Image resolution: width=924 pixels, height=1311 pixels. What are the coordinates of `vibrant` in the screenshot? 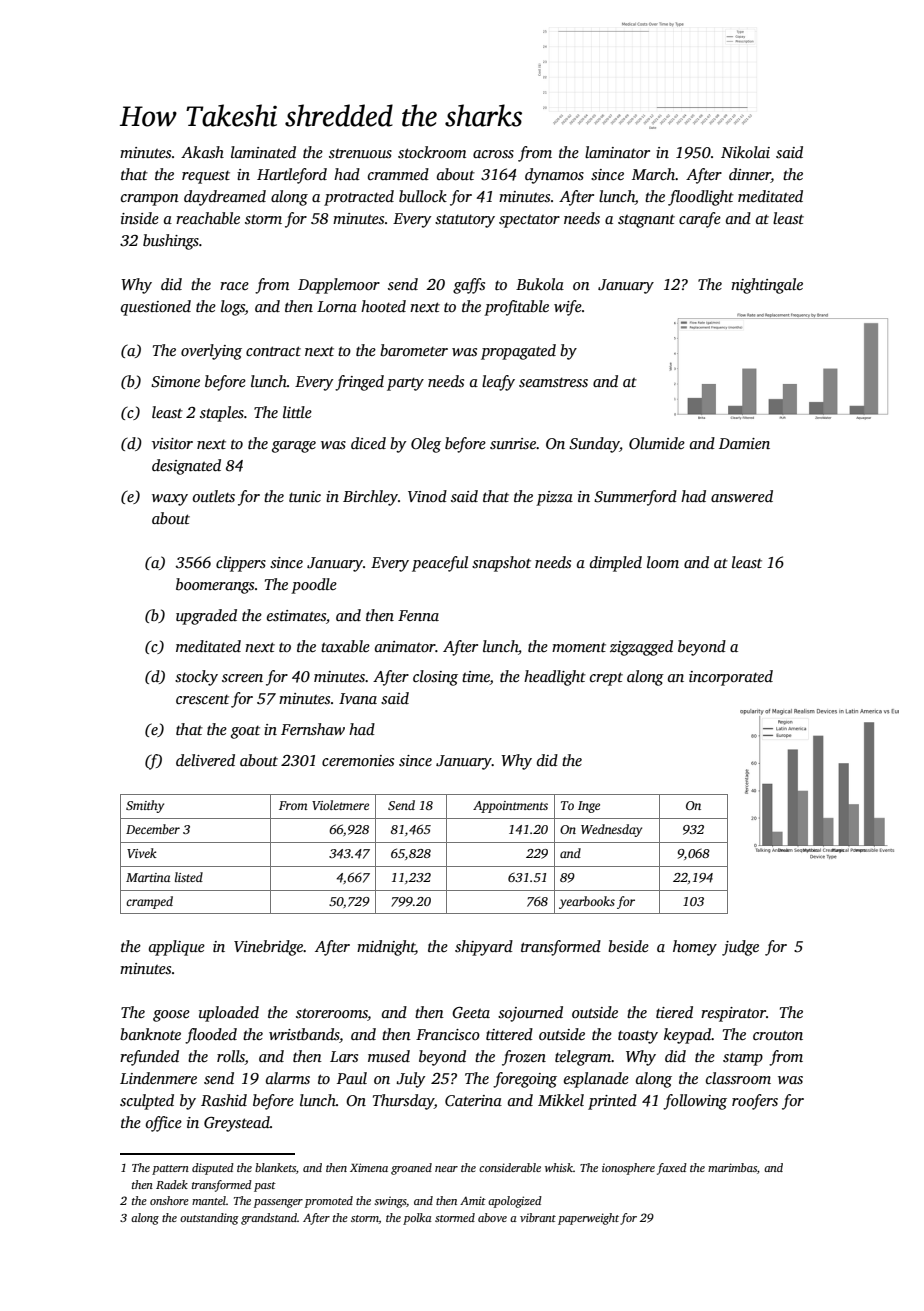 It's located at (538, 1217).
